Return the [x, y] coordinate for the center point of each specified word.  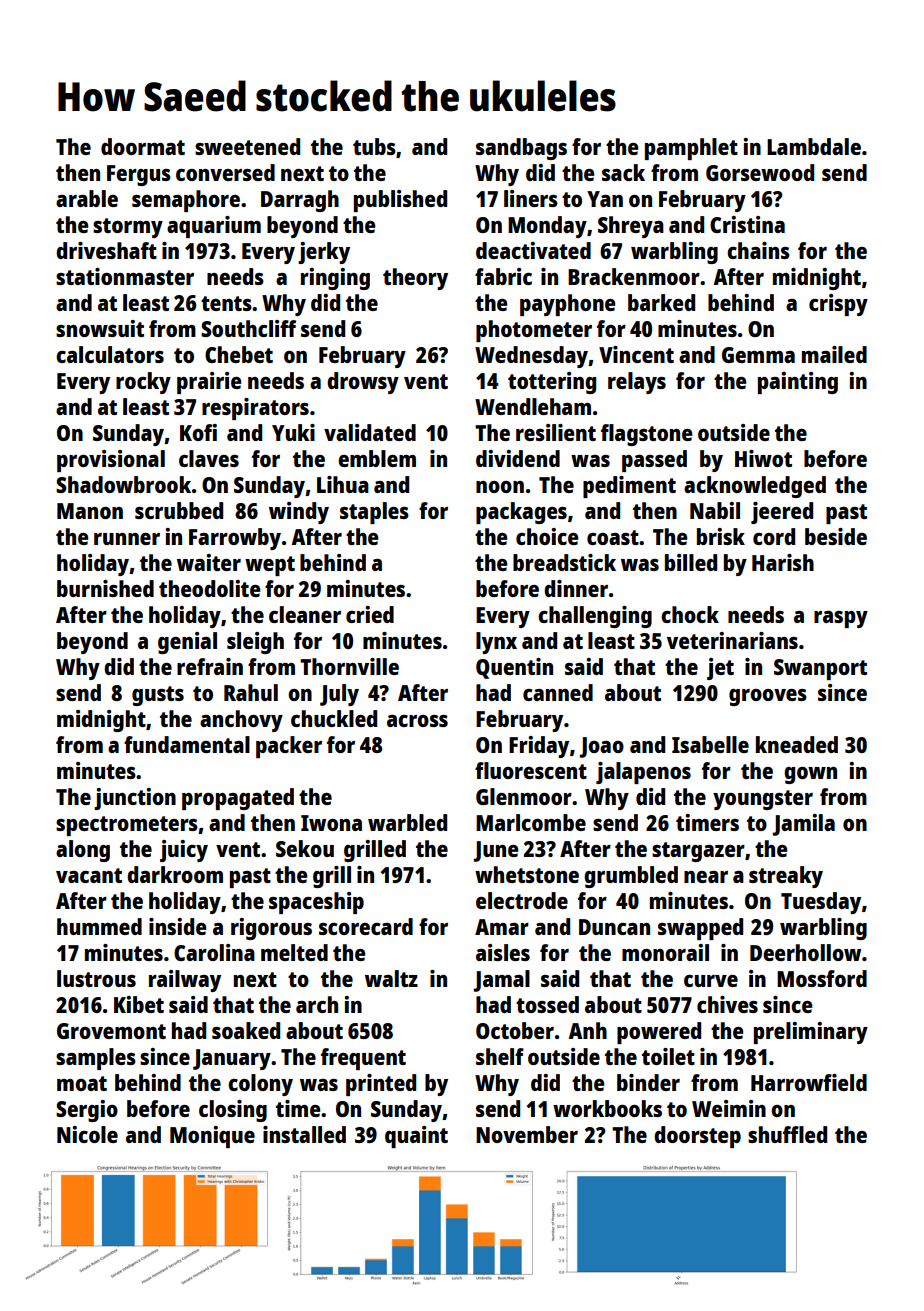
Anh [587, 1030]
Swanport [820, 669]
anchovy [241, 721]
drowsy [363, 383]
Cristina [747, 224]
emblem [377, 458]
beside [836, 536]
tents [226, 303]
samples [96, 1059]
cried [370, 614]
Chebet [239, 354]
